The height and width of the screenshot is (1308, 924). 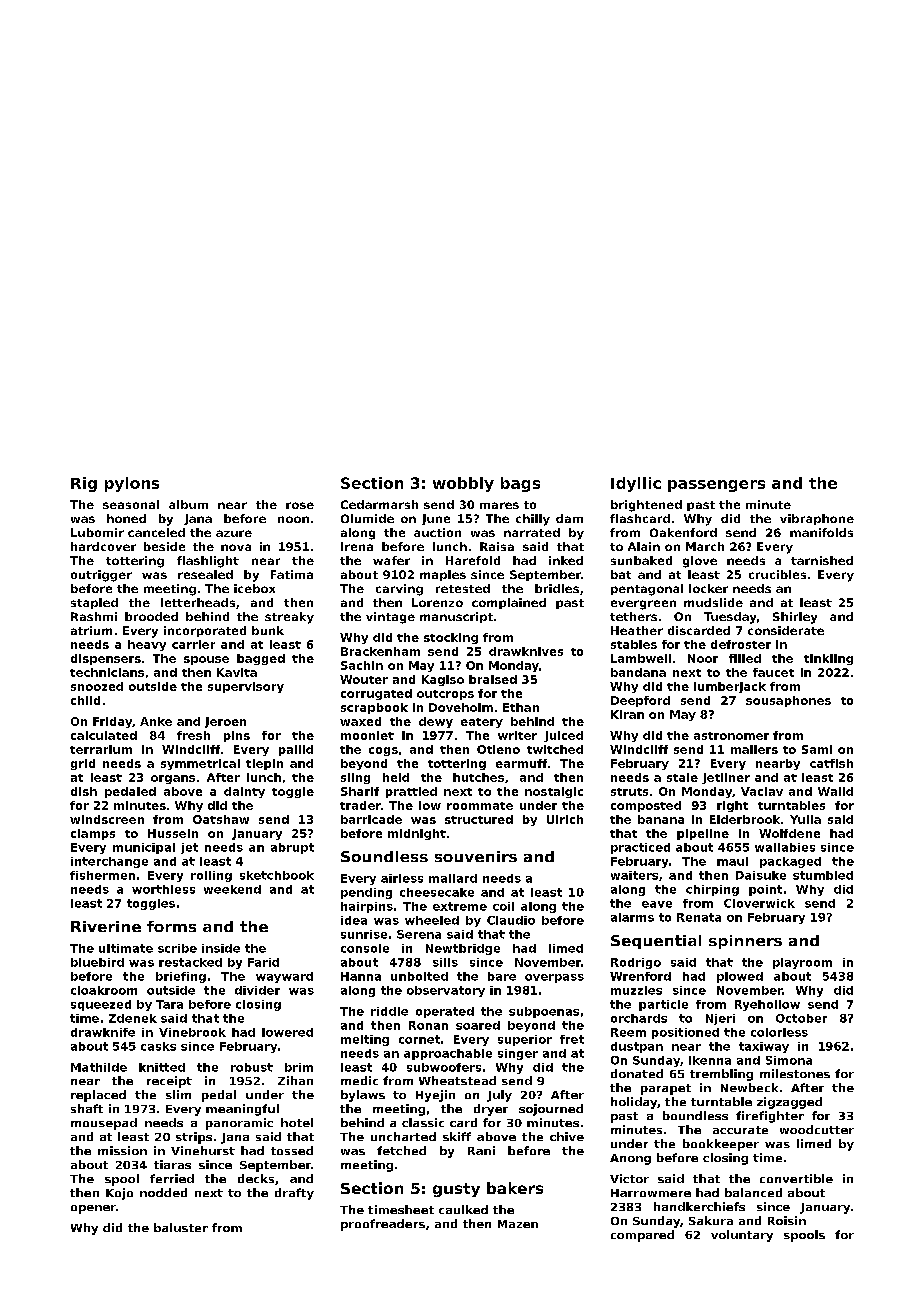 I want to click on sling, so click(x=355, y=778).
